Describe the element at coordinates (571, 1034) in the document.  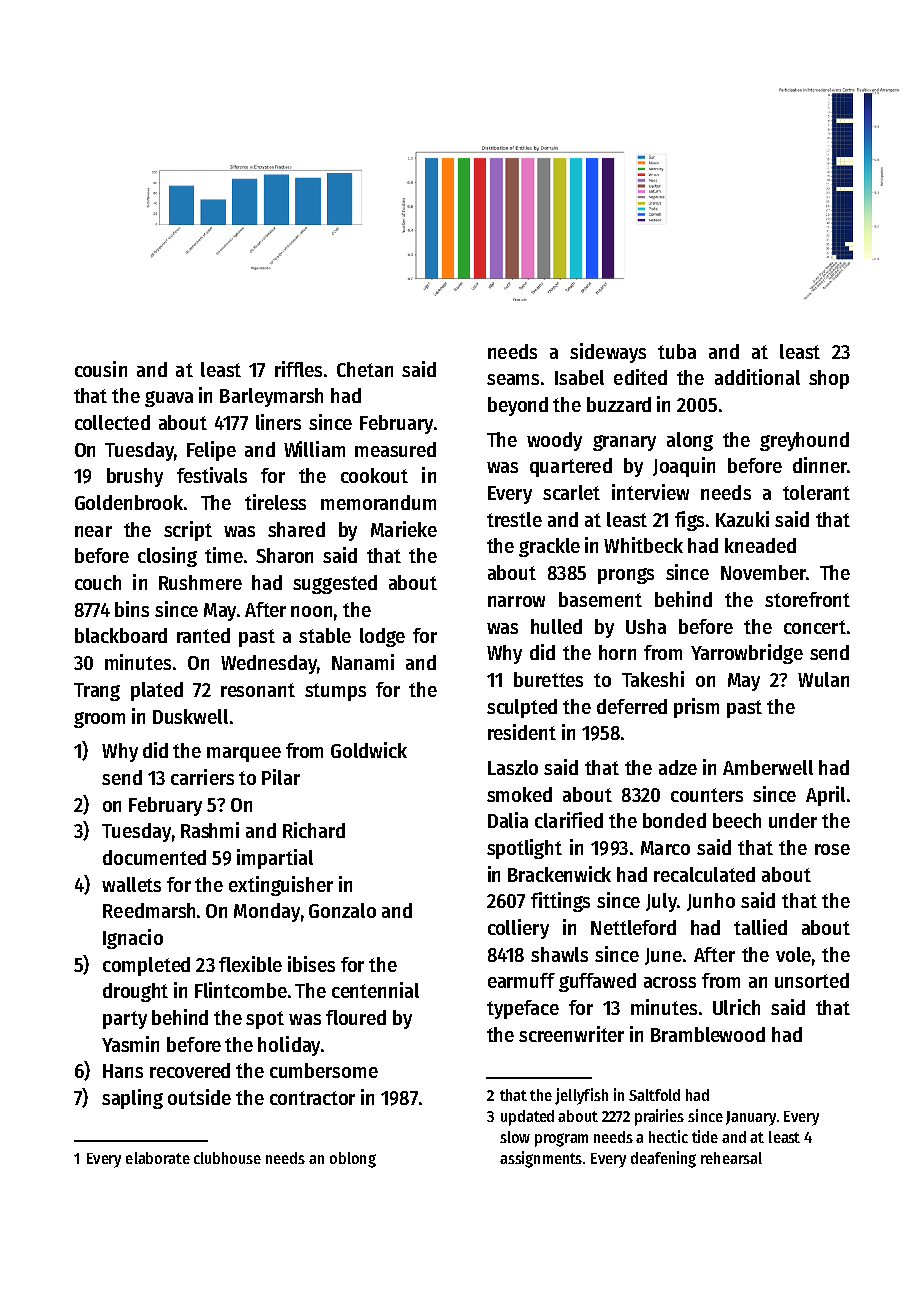
I see `screenwriter` at that location.
